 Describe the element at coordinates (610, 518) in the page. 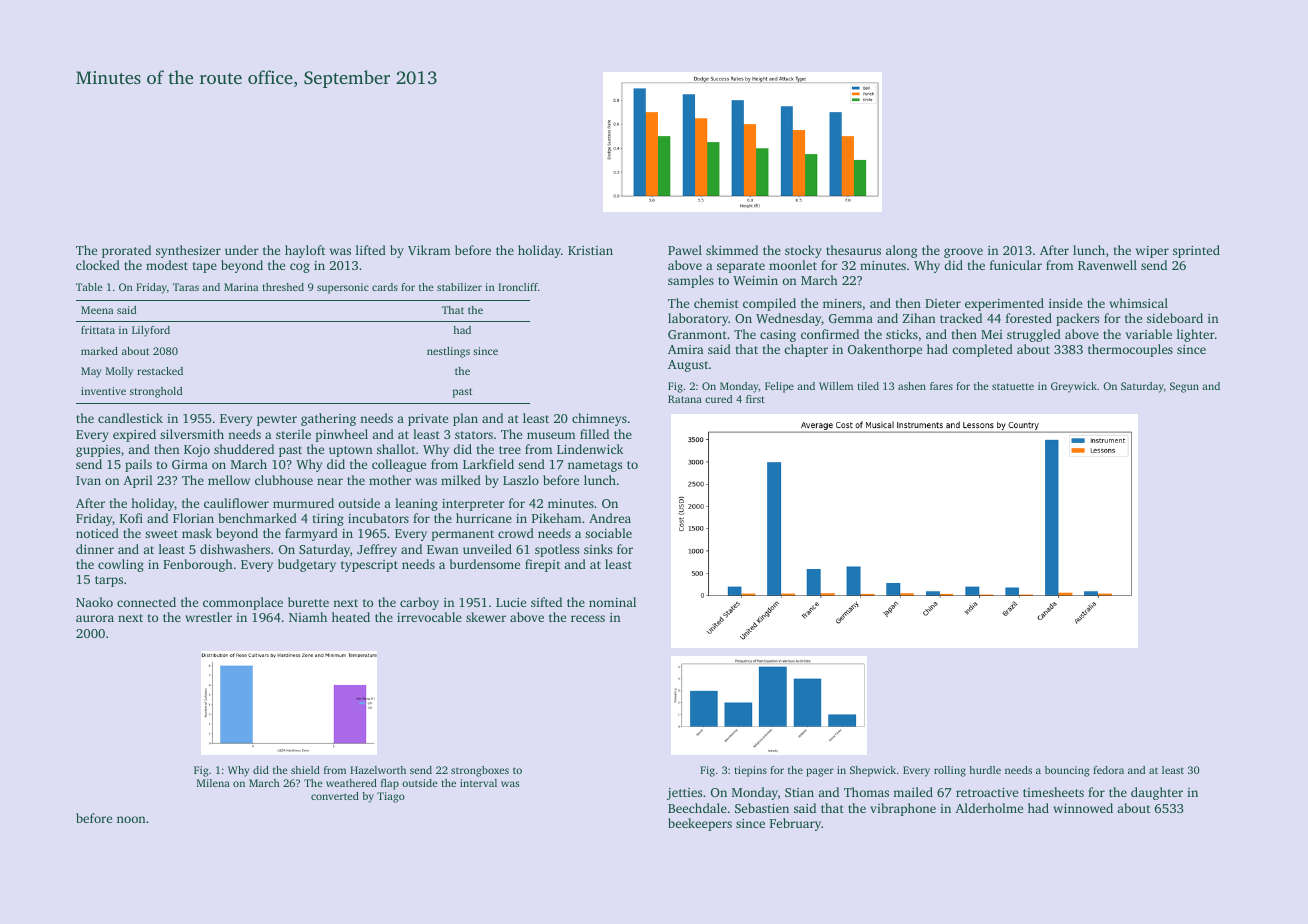

I see `Andrea` at that location.
